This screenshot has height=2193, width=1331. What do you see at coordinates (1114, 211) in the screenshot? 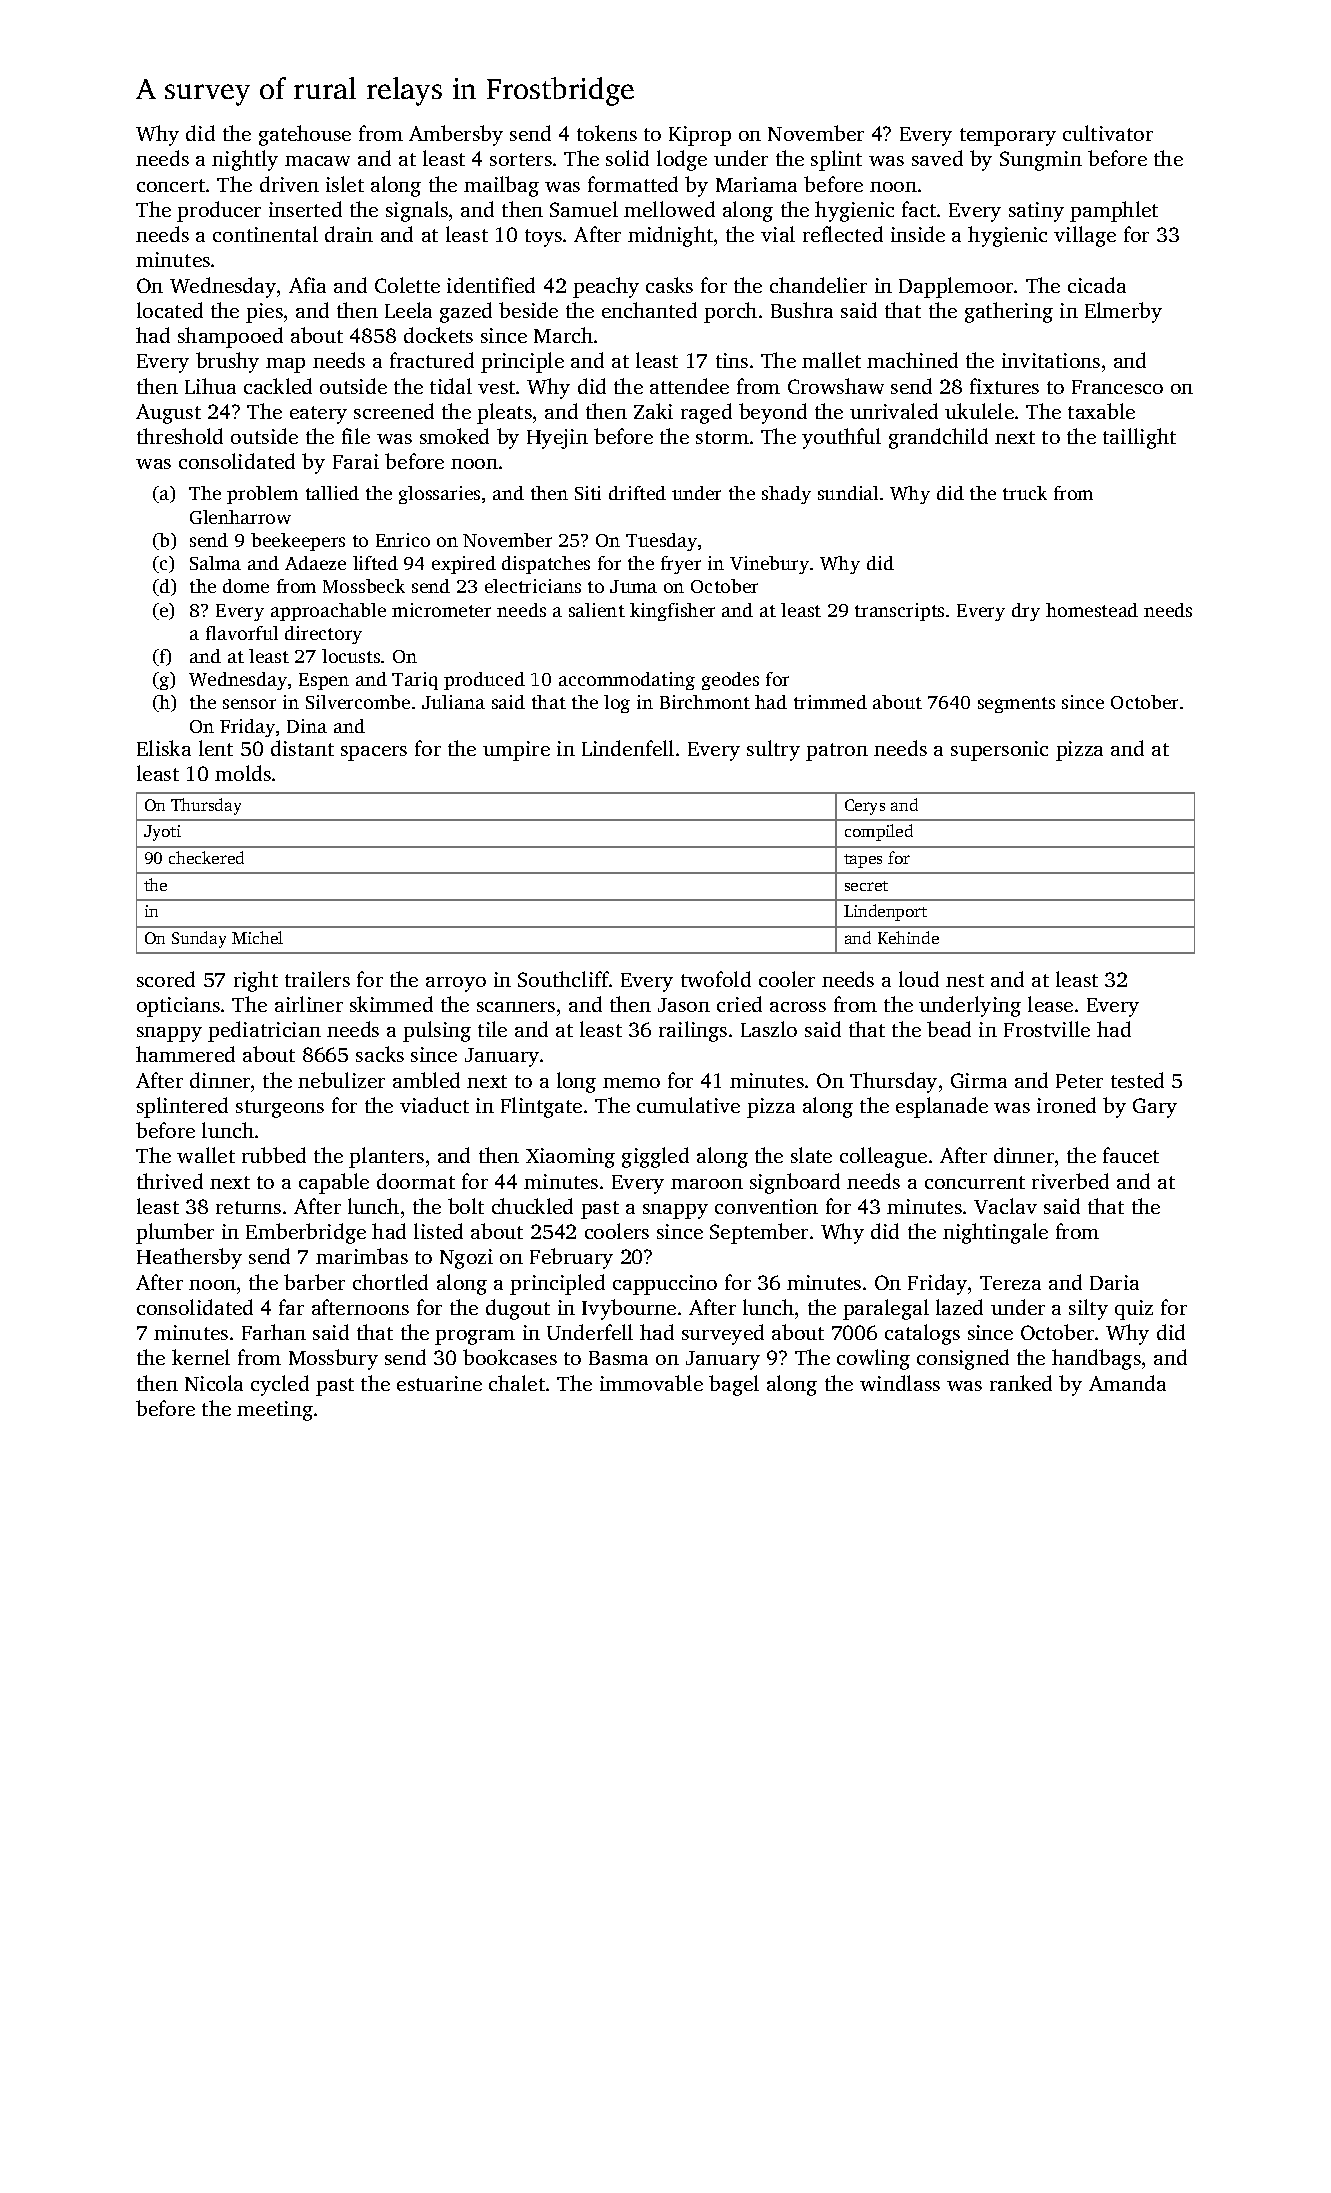
I see `pamphlet` at bounding box center [1114, 211].
